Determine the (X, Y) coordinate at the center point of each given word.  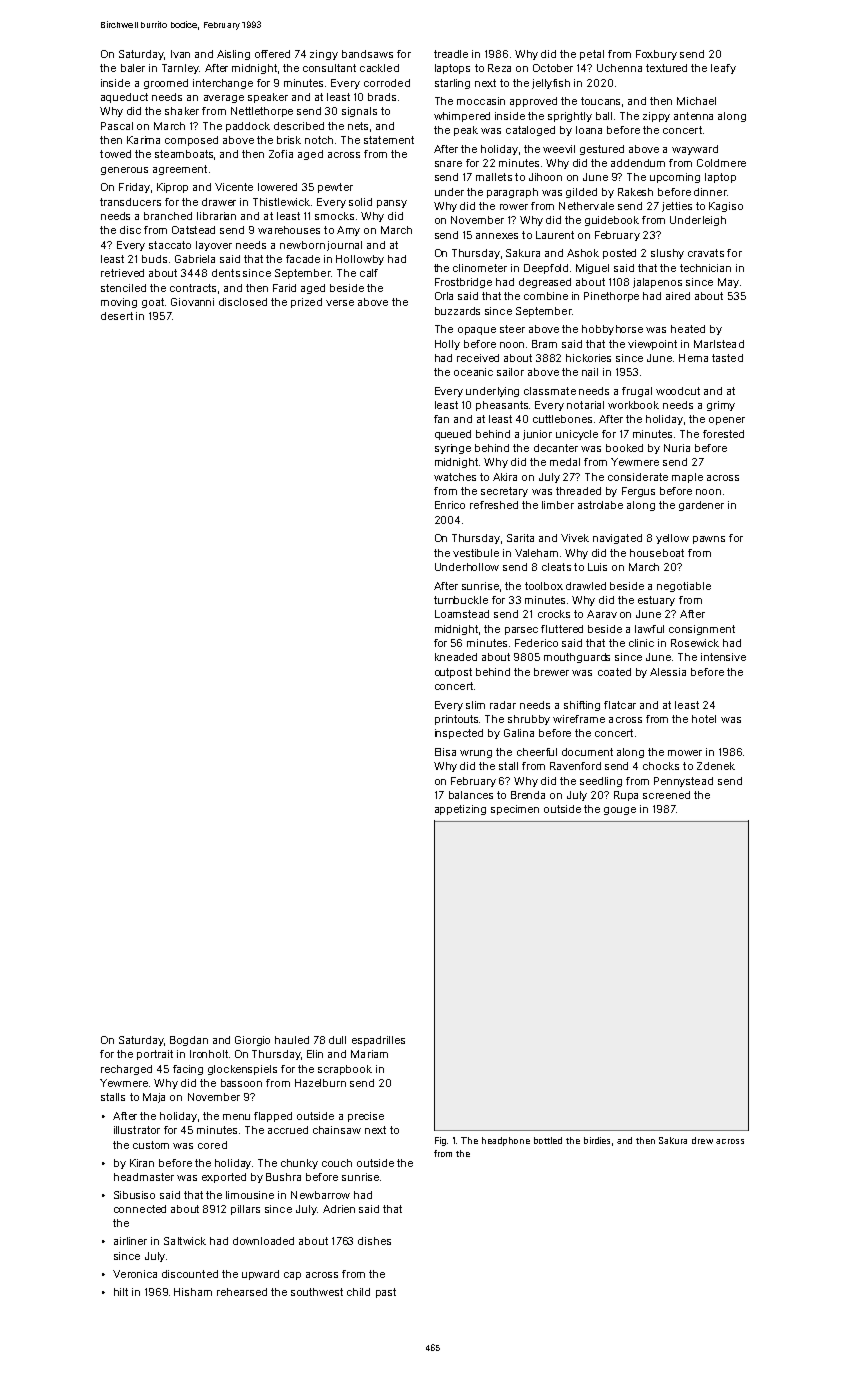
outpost (453, 673)
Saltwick (185, 1241)
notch (319, 140)
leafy (723, 69)
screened (666, 795)
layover (214, 246)
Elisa (445, 752)
